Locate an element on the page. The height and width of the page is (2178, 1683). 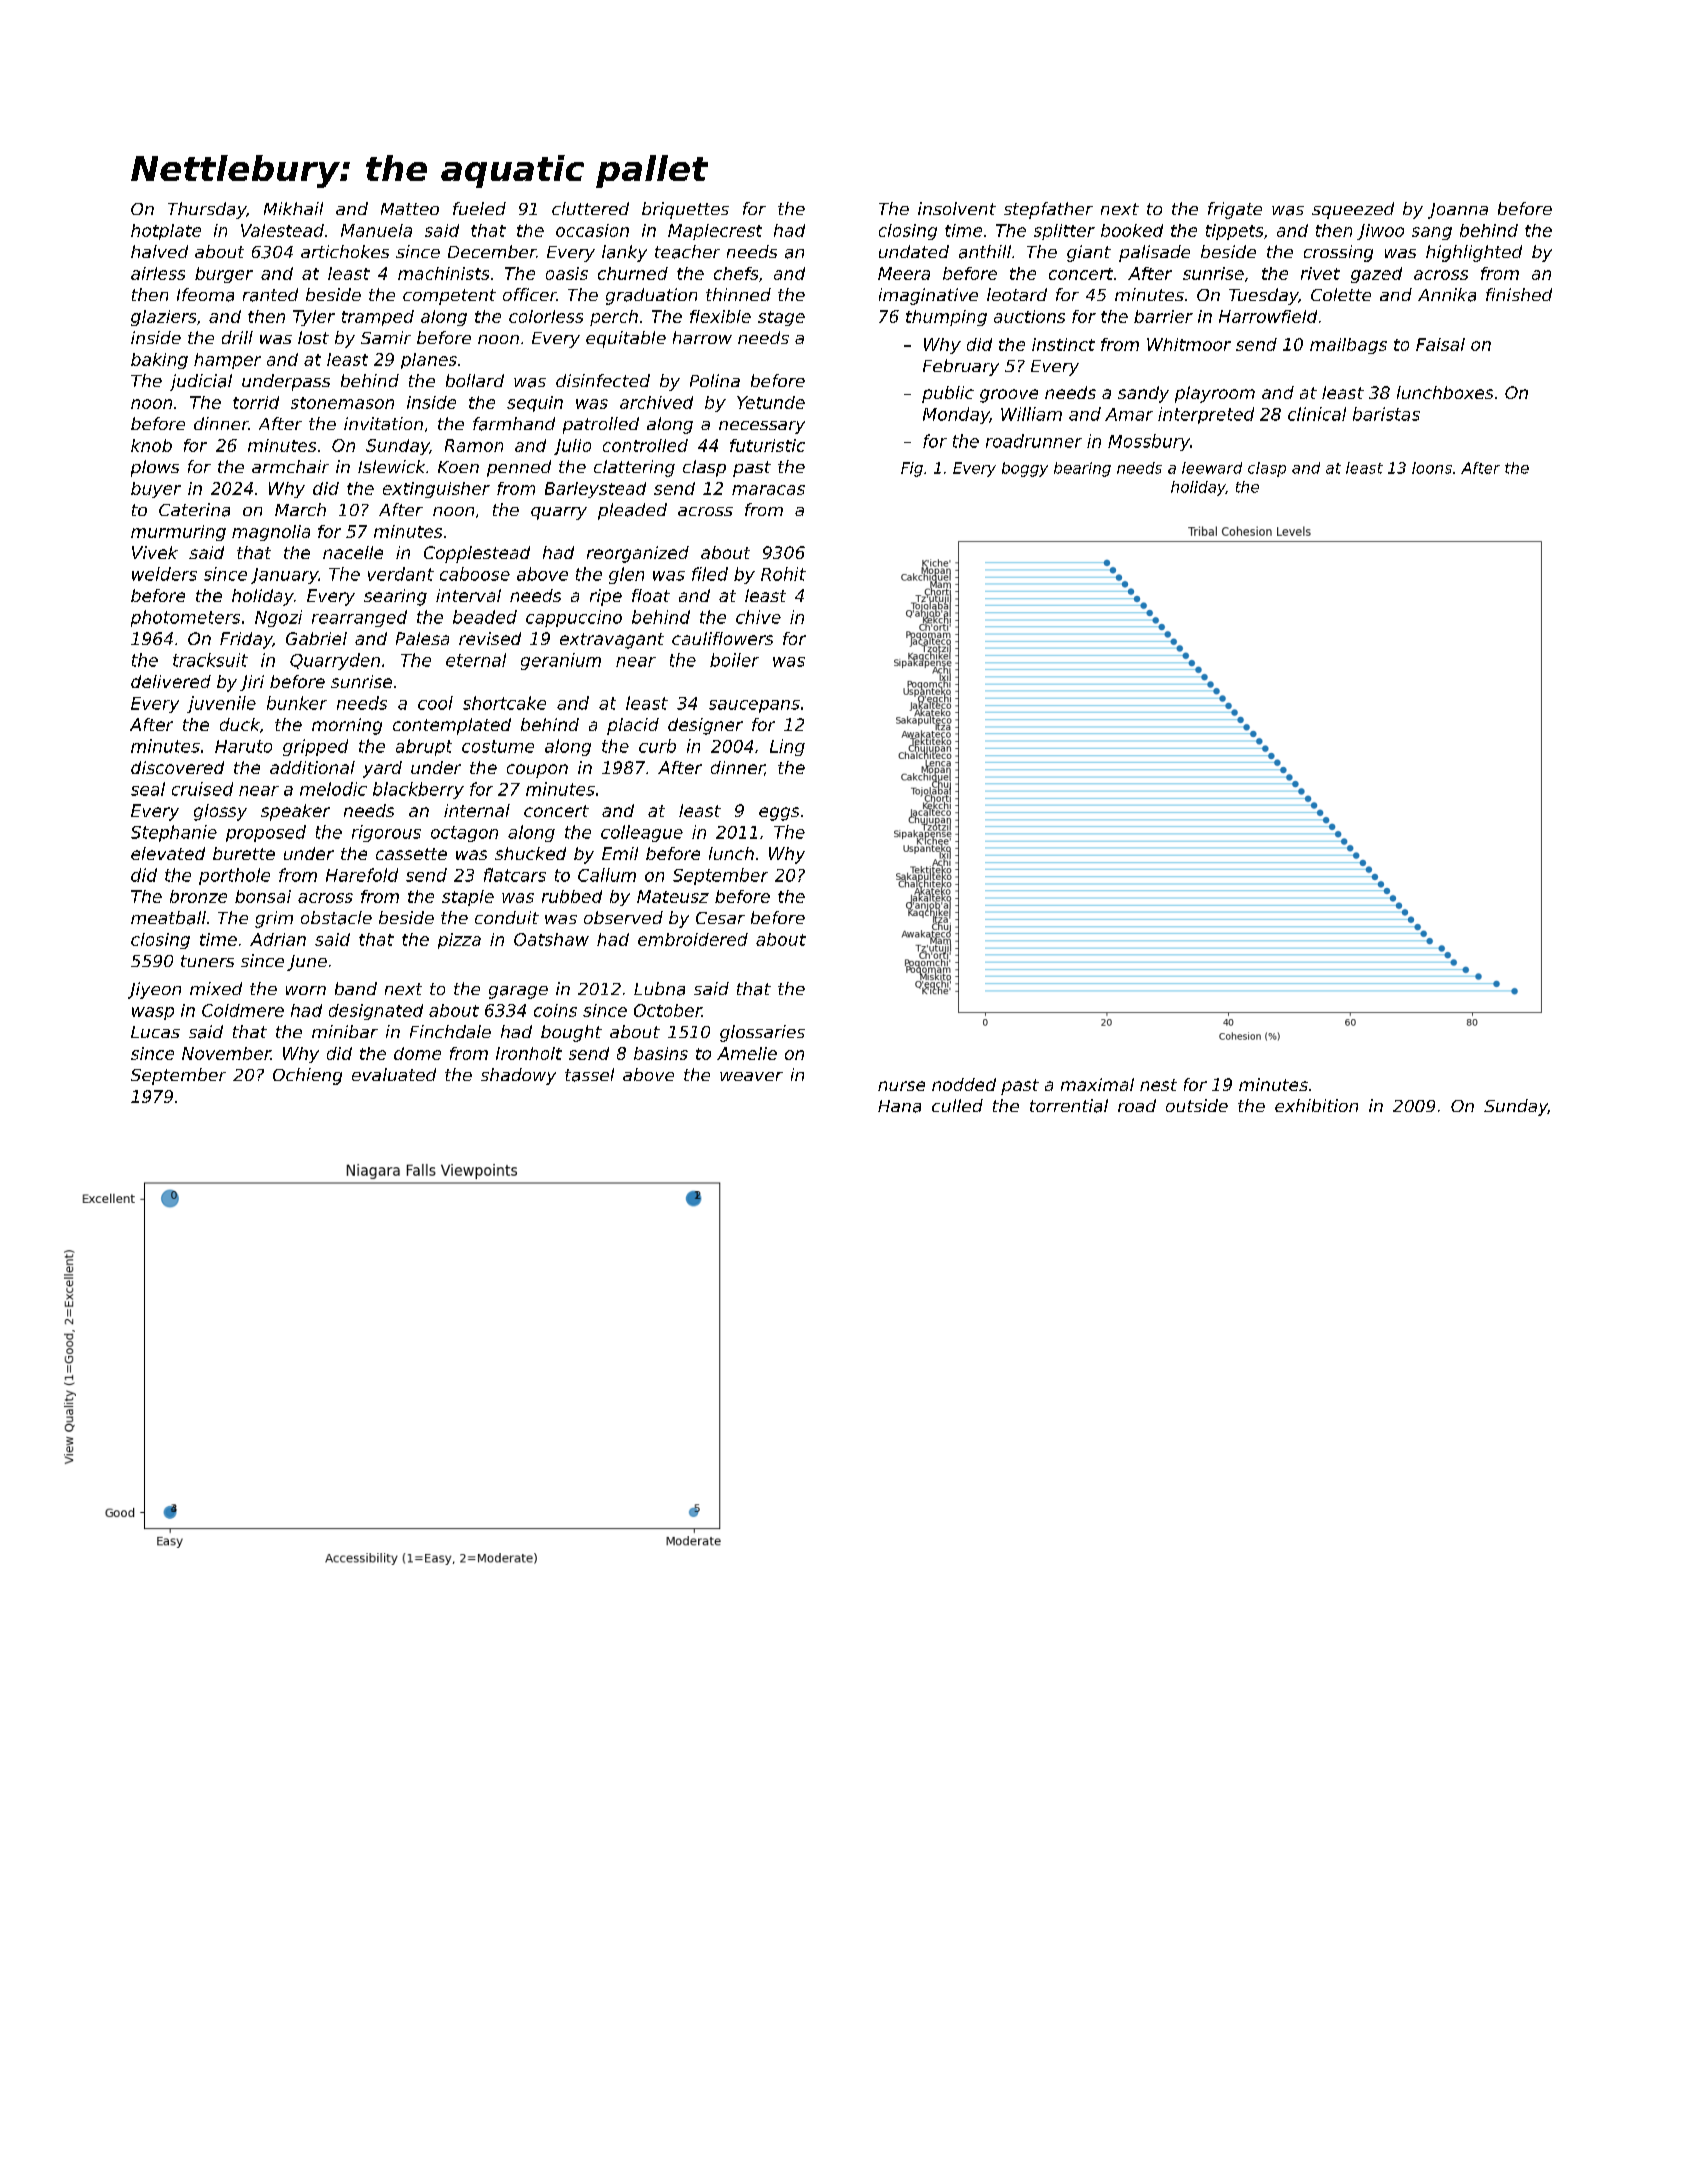
Adrian is located at coordinates (278, 939).
